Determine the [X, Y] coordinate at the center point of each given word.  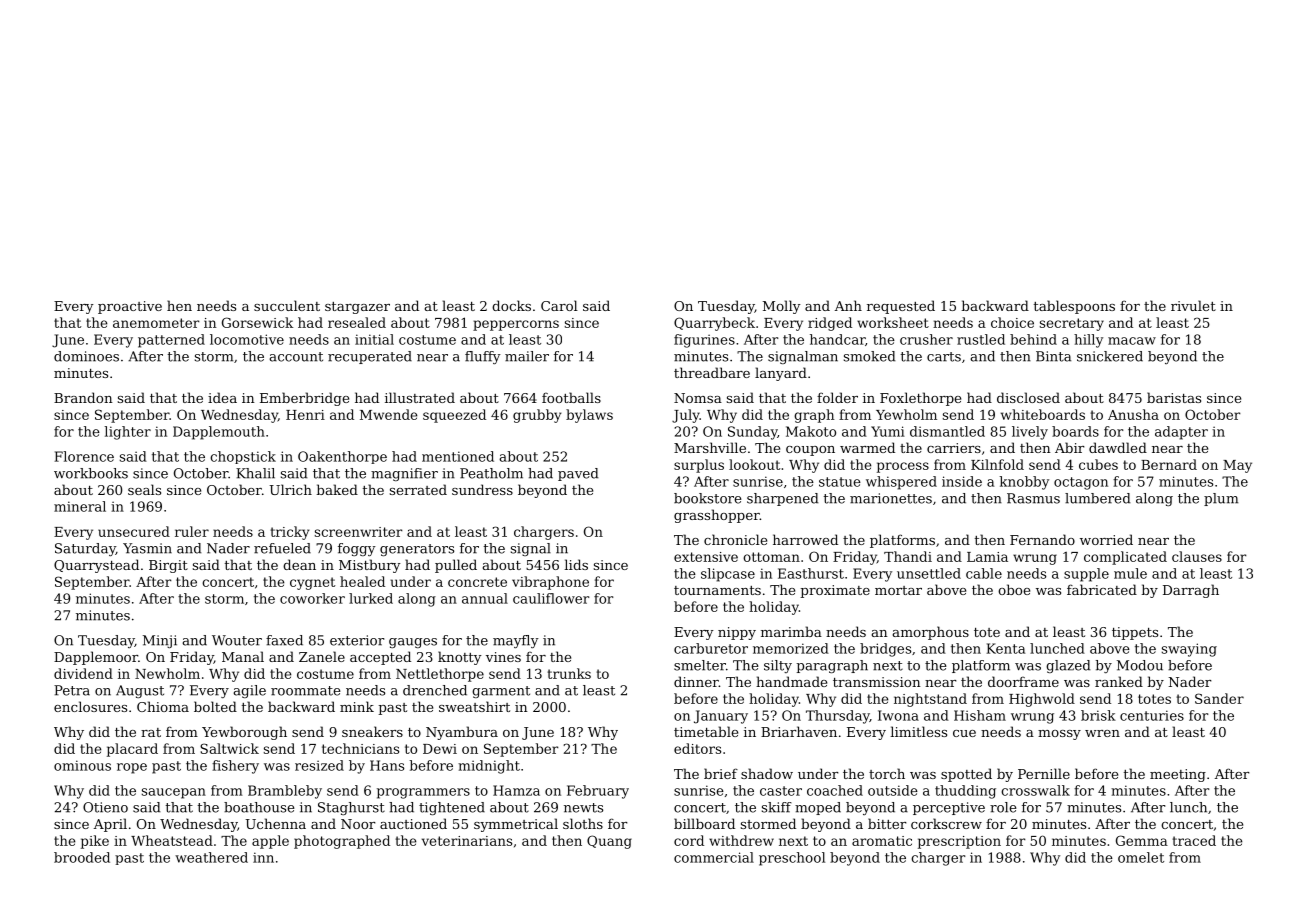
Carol [559, 305]
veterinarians [467, 841]
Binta [1053, 356]
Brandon [83, 397]
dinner [696, 681]
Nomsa [698, 398]
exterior [357, 640]
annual [485, 598]
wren [1102, 733]
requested [901, 307]
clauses [1197, 556]
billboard [704, 823]
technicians [360, 748]
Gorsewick [257, 322]
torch [887, 773]
